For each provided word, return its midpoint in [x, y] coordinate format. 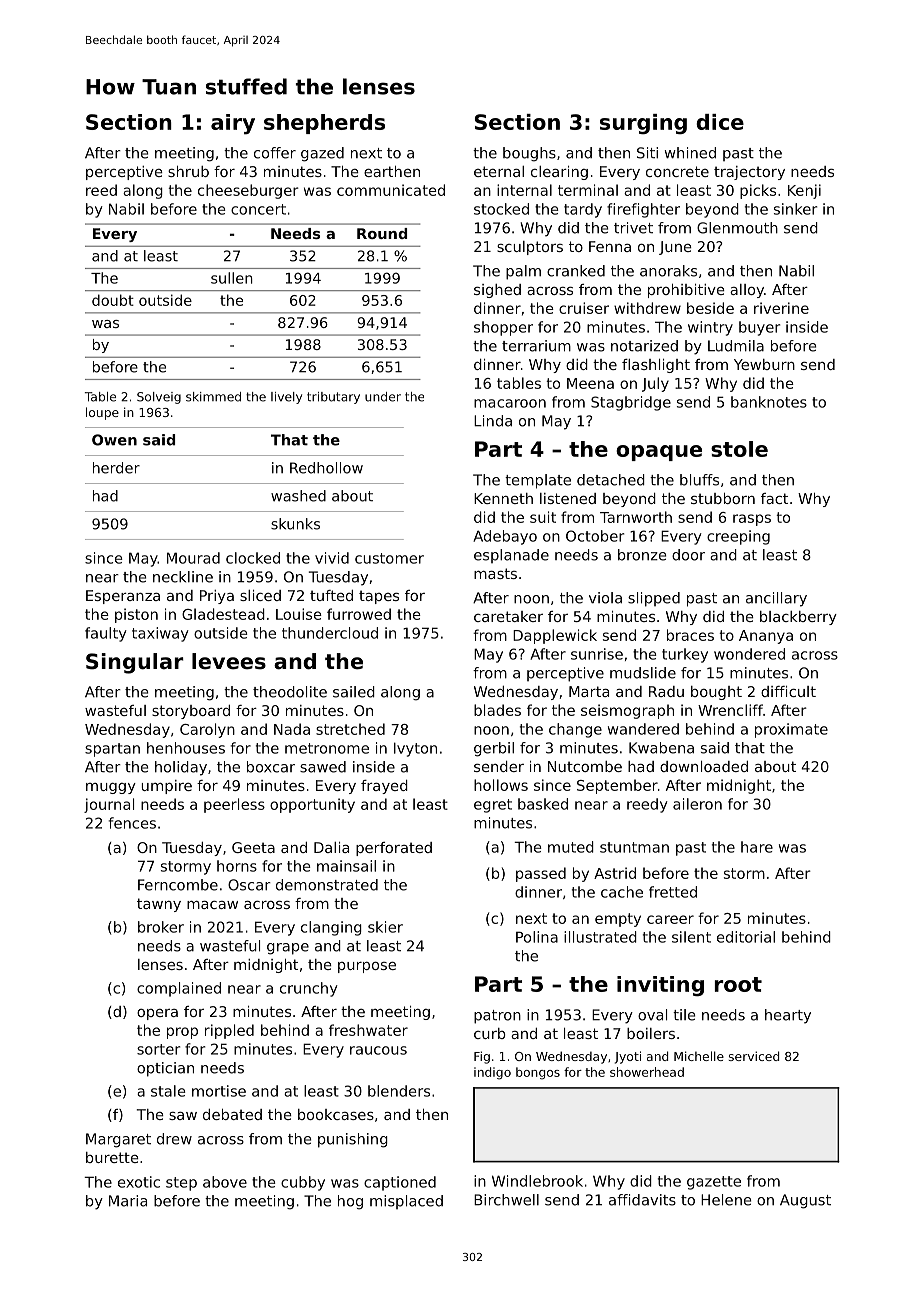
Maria [128, 1201]
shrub [188, 171]
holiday [181, 768]
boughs [529, 154]
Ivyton [415, 749]
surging [643, 124]
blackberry [798, 618]
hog [350, 1202]
